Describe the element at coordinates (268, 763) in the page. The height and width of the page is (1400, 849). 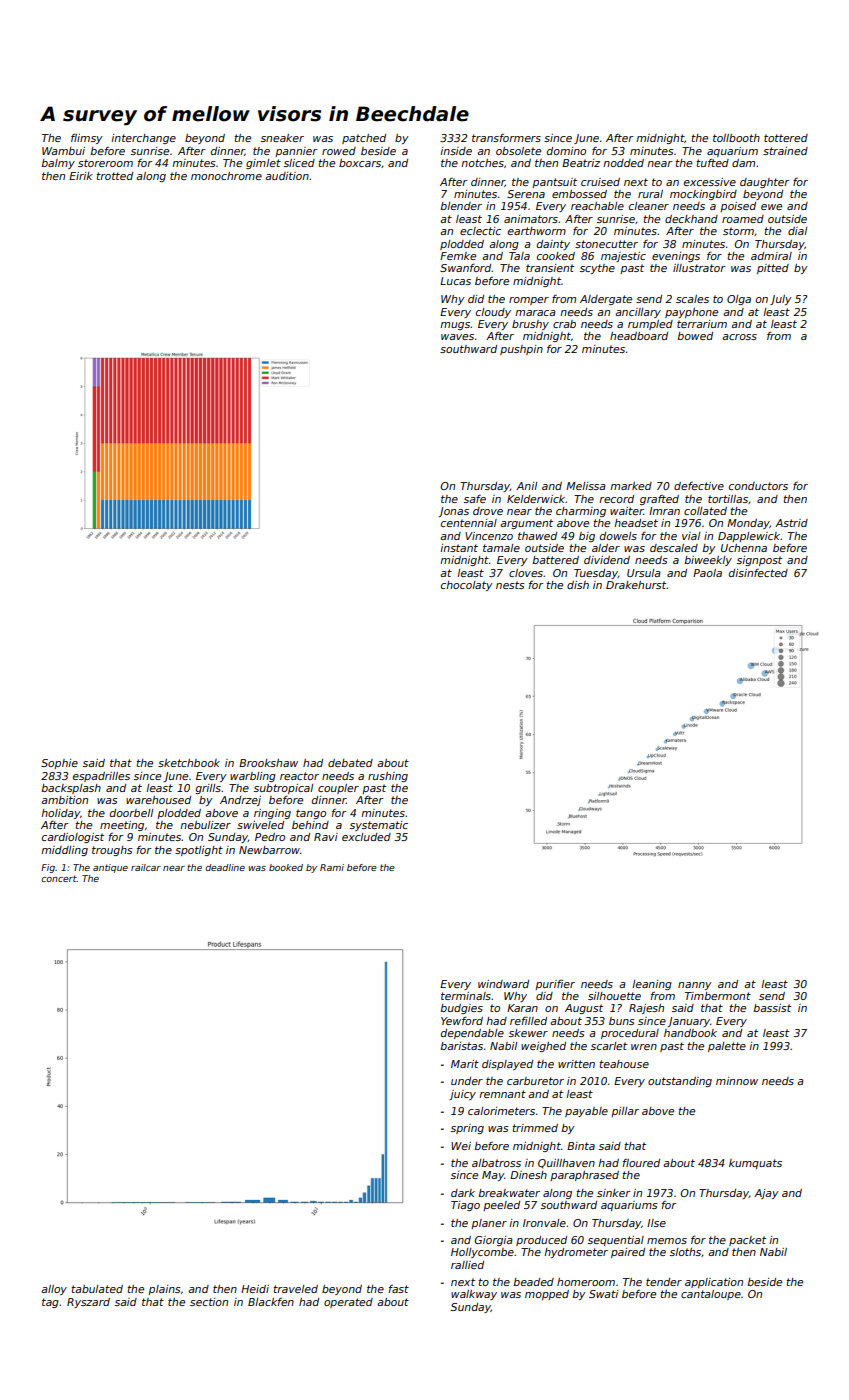
I see `Brookshaw` at that location.
